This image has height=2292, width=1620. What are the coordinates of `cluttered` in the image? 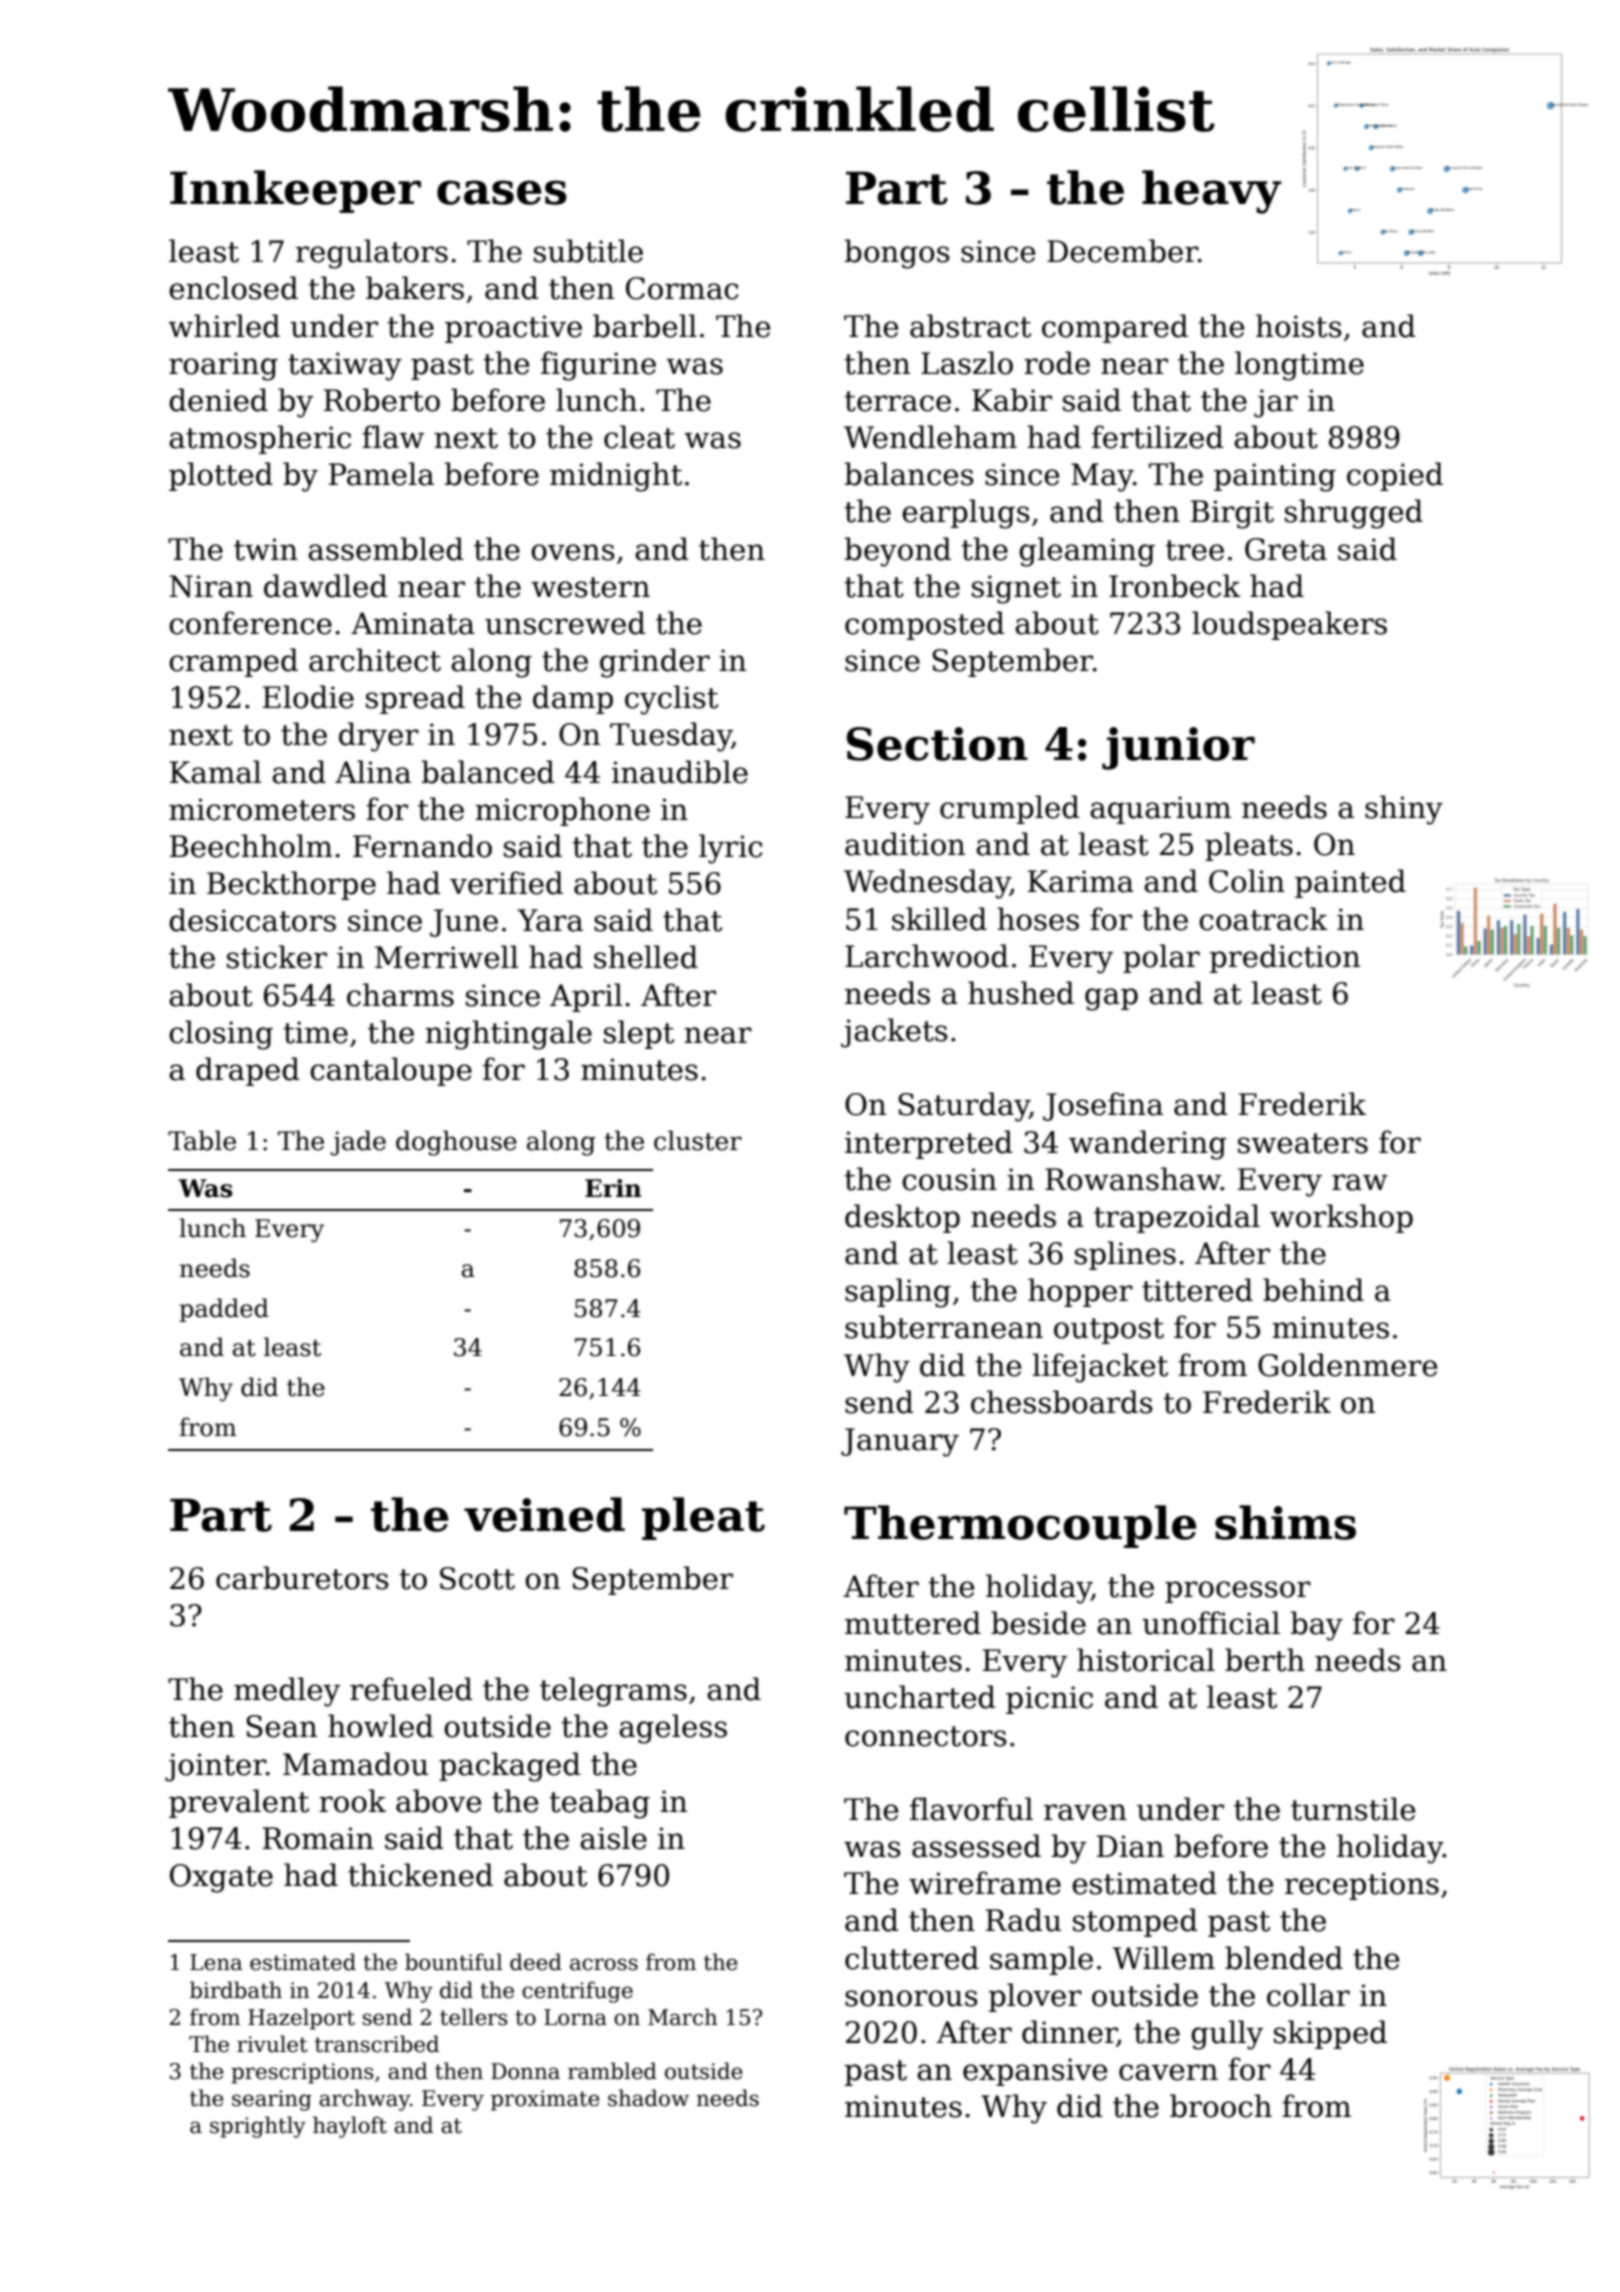 It's located at (912, 1958).
